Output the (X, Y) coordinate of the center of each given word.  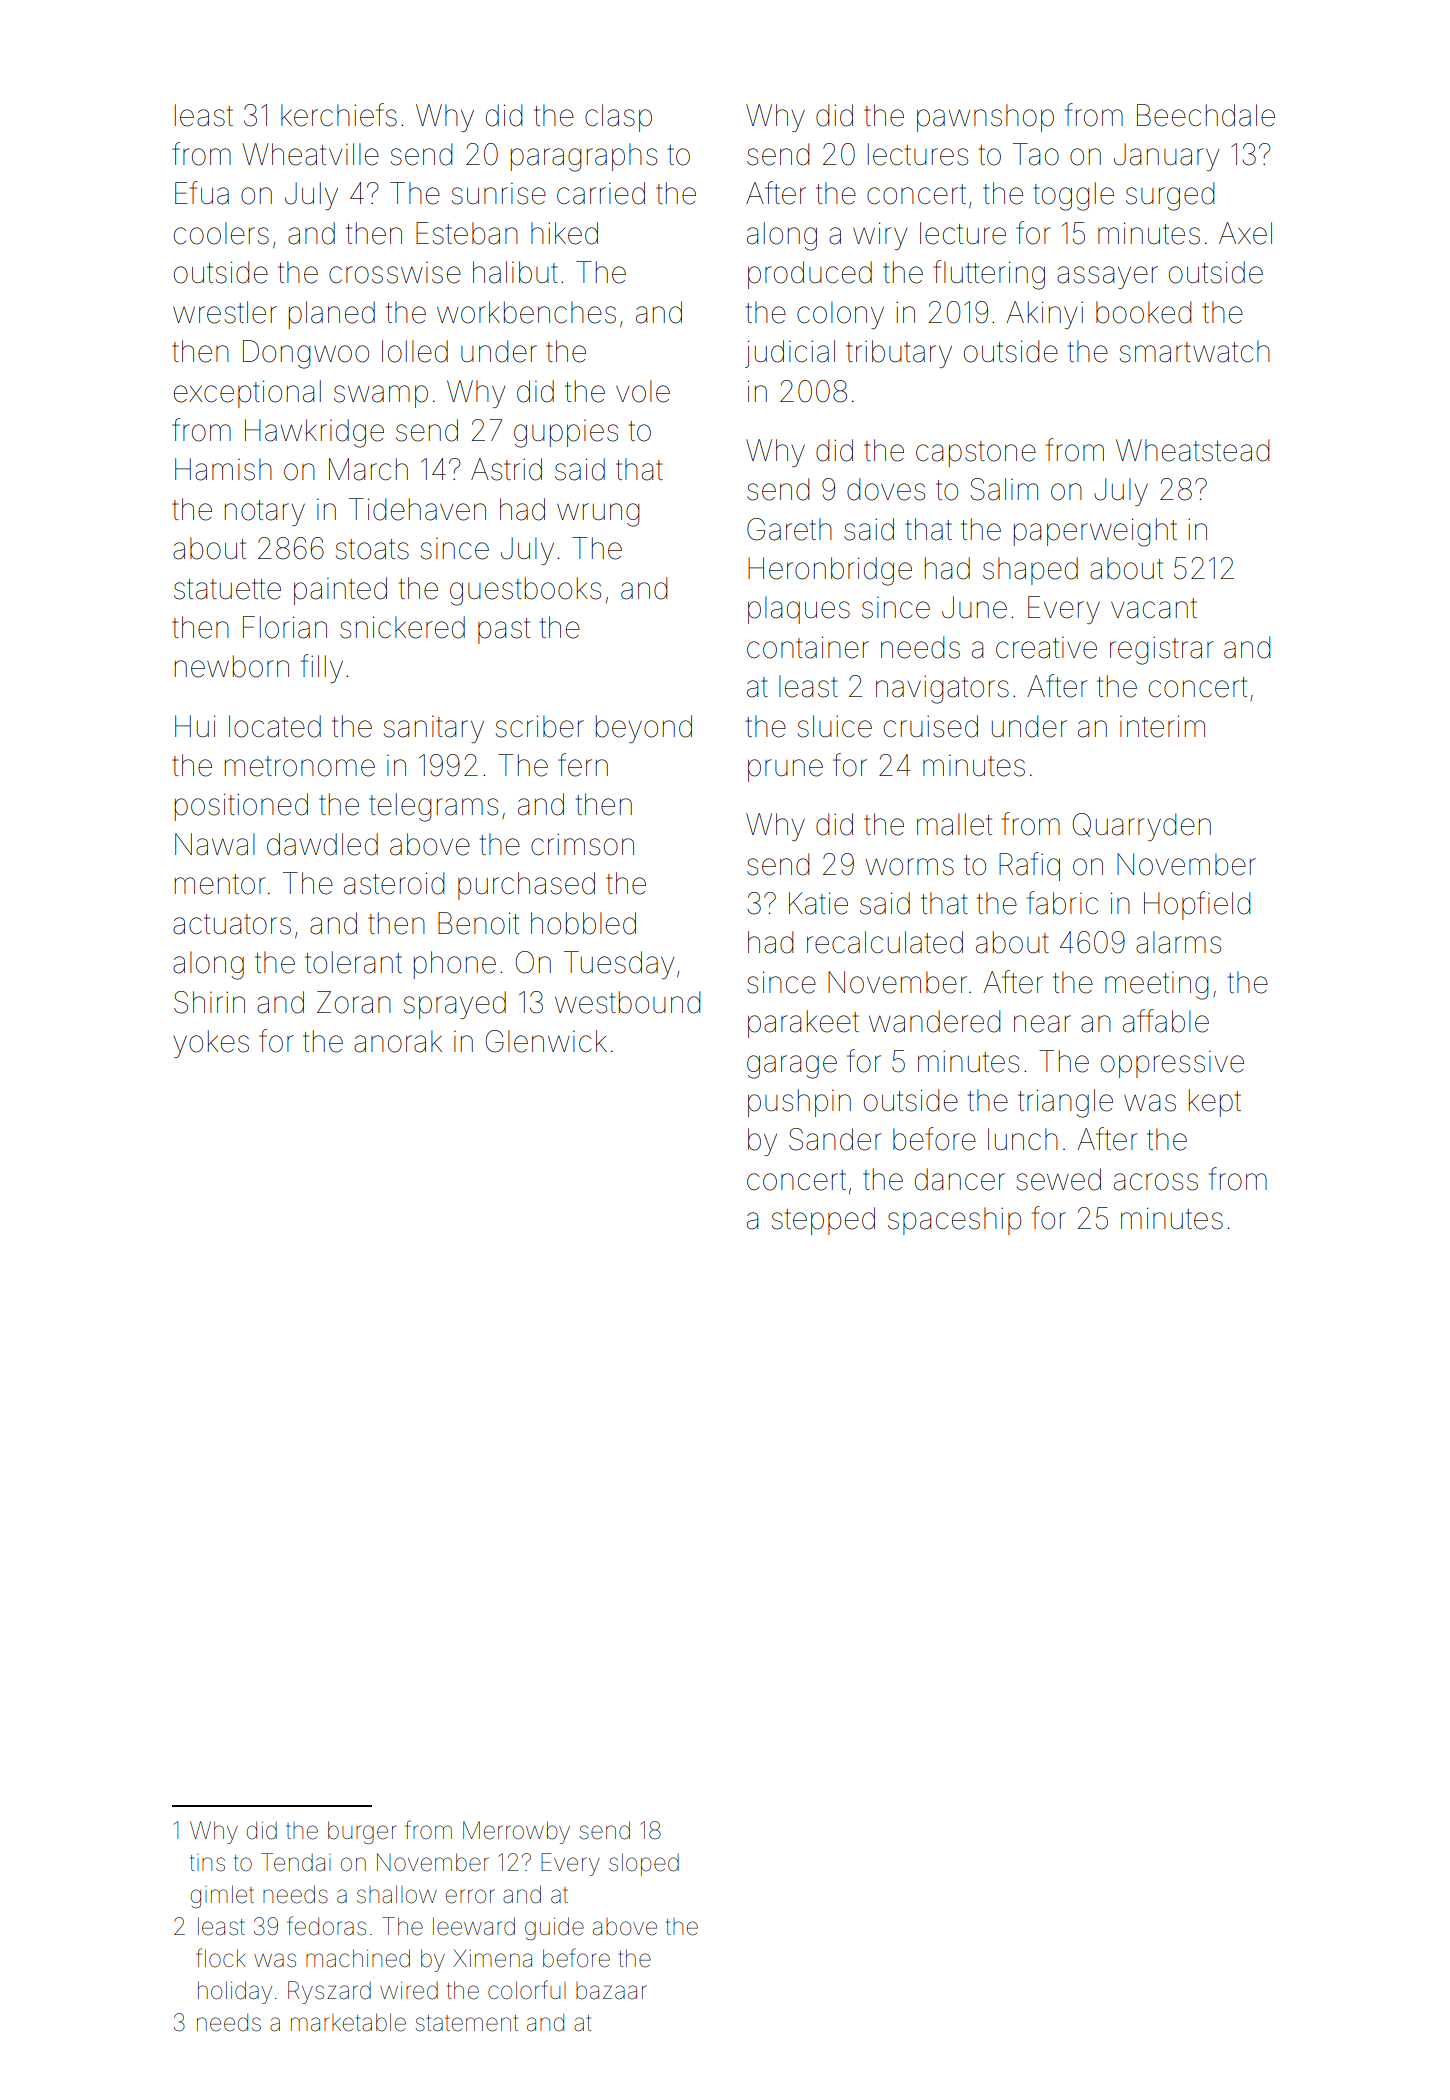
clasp (618, 118)
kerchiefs (339, 115)
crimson (582, 845)
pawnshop (985, 118)
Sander (835, 1139)
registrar (1162, 651)
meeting (1156, 986)
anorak (398, 1041)
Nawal (215, 844)
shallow (397, 1894)
